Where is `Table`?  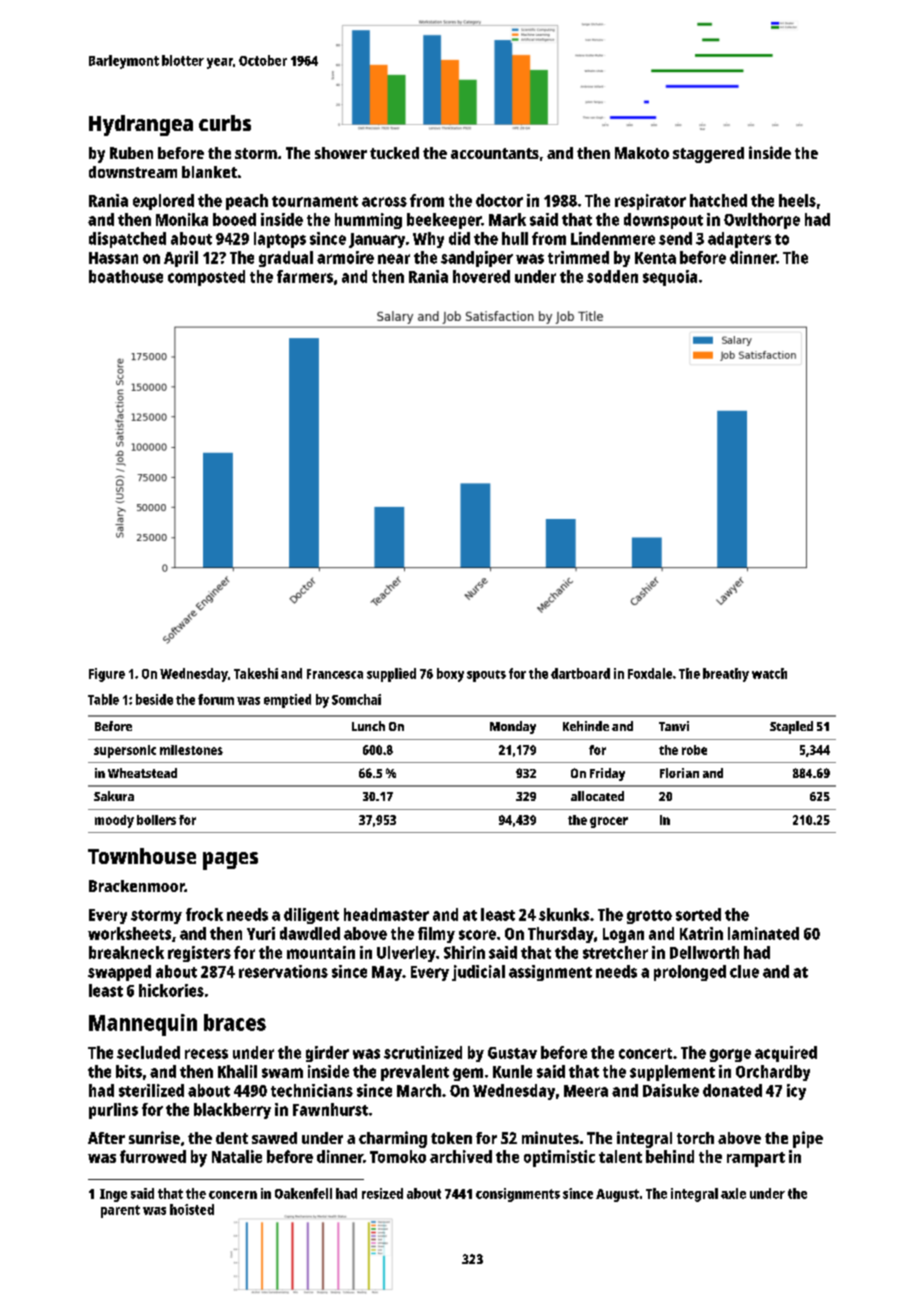
Table is located at coordinates (103, 699).
